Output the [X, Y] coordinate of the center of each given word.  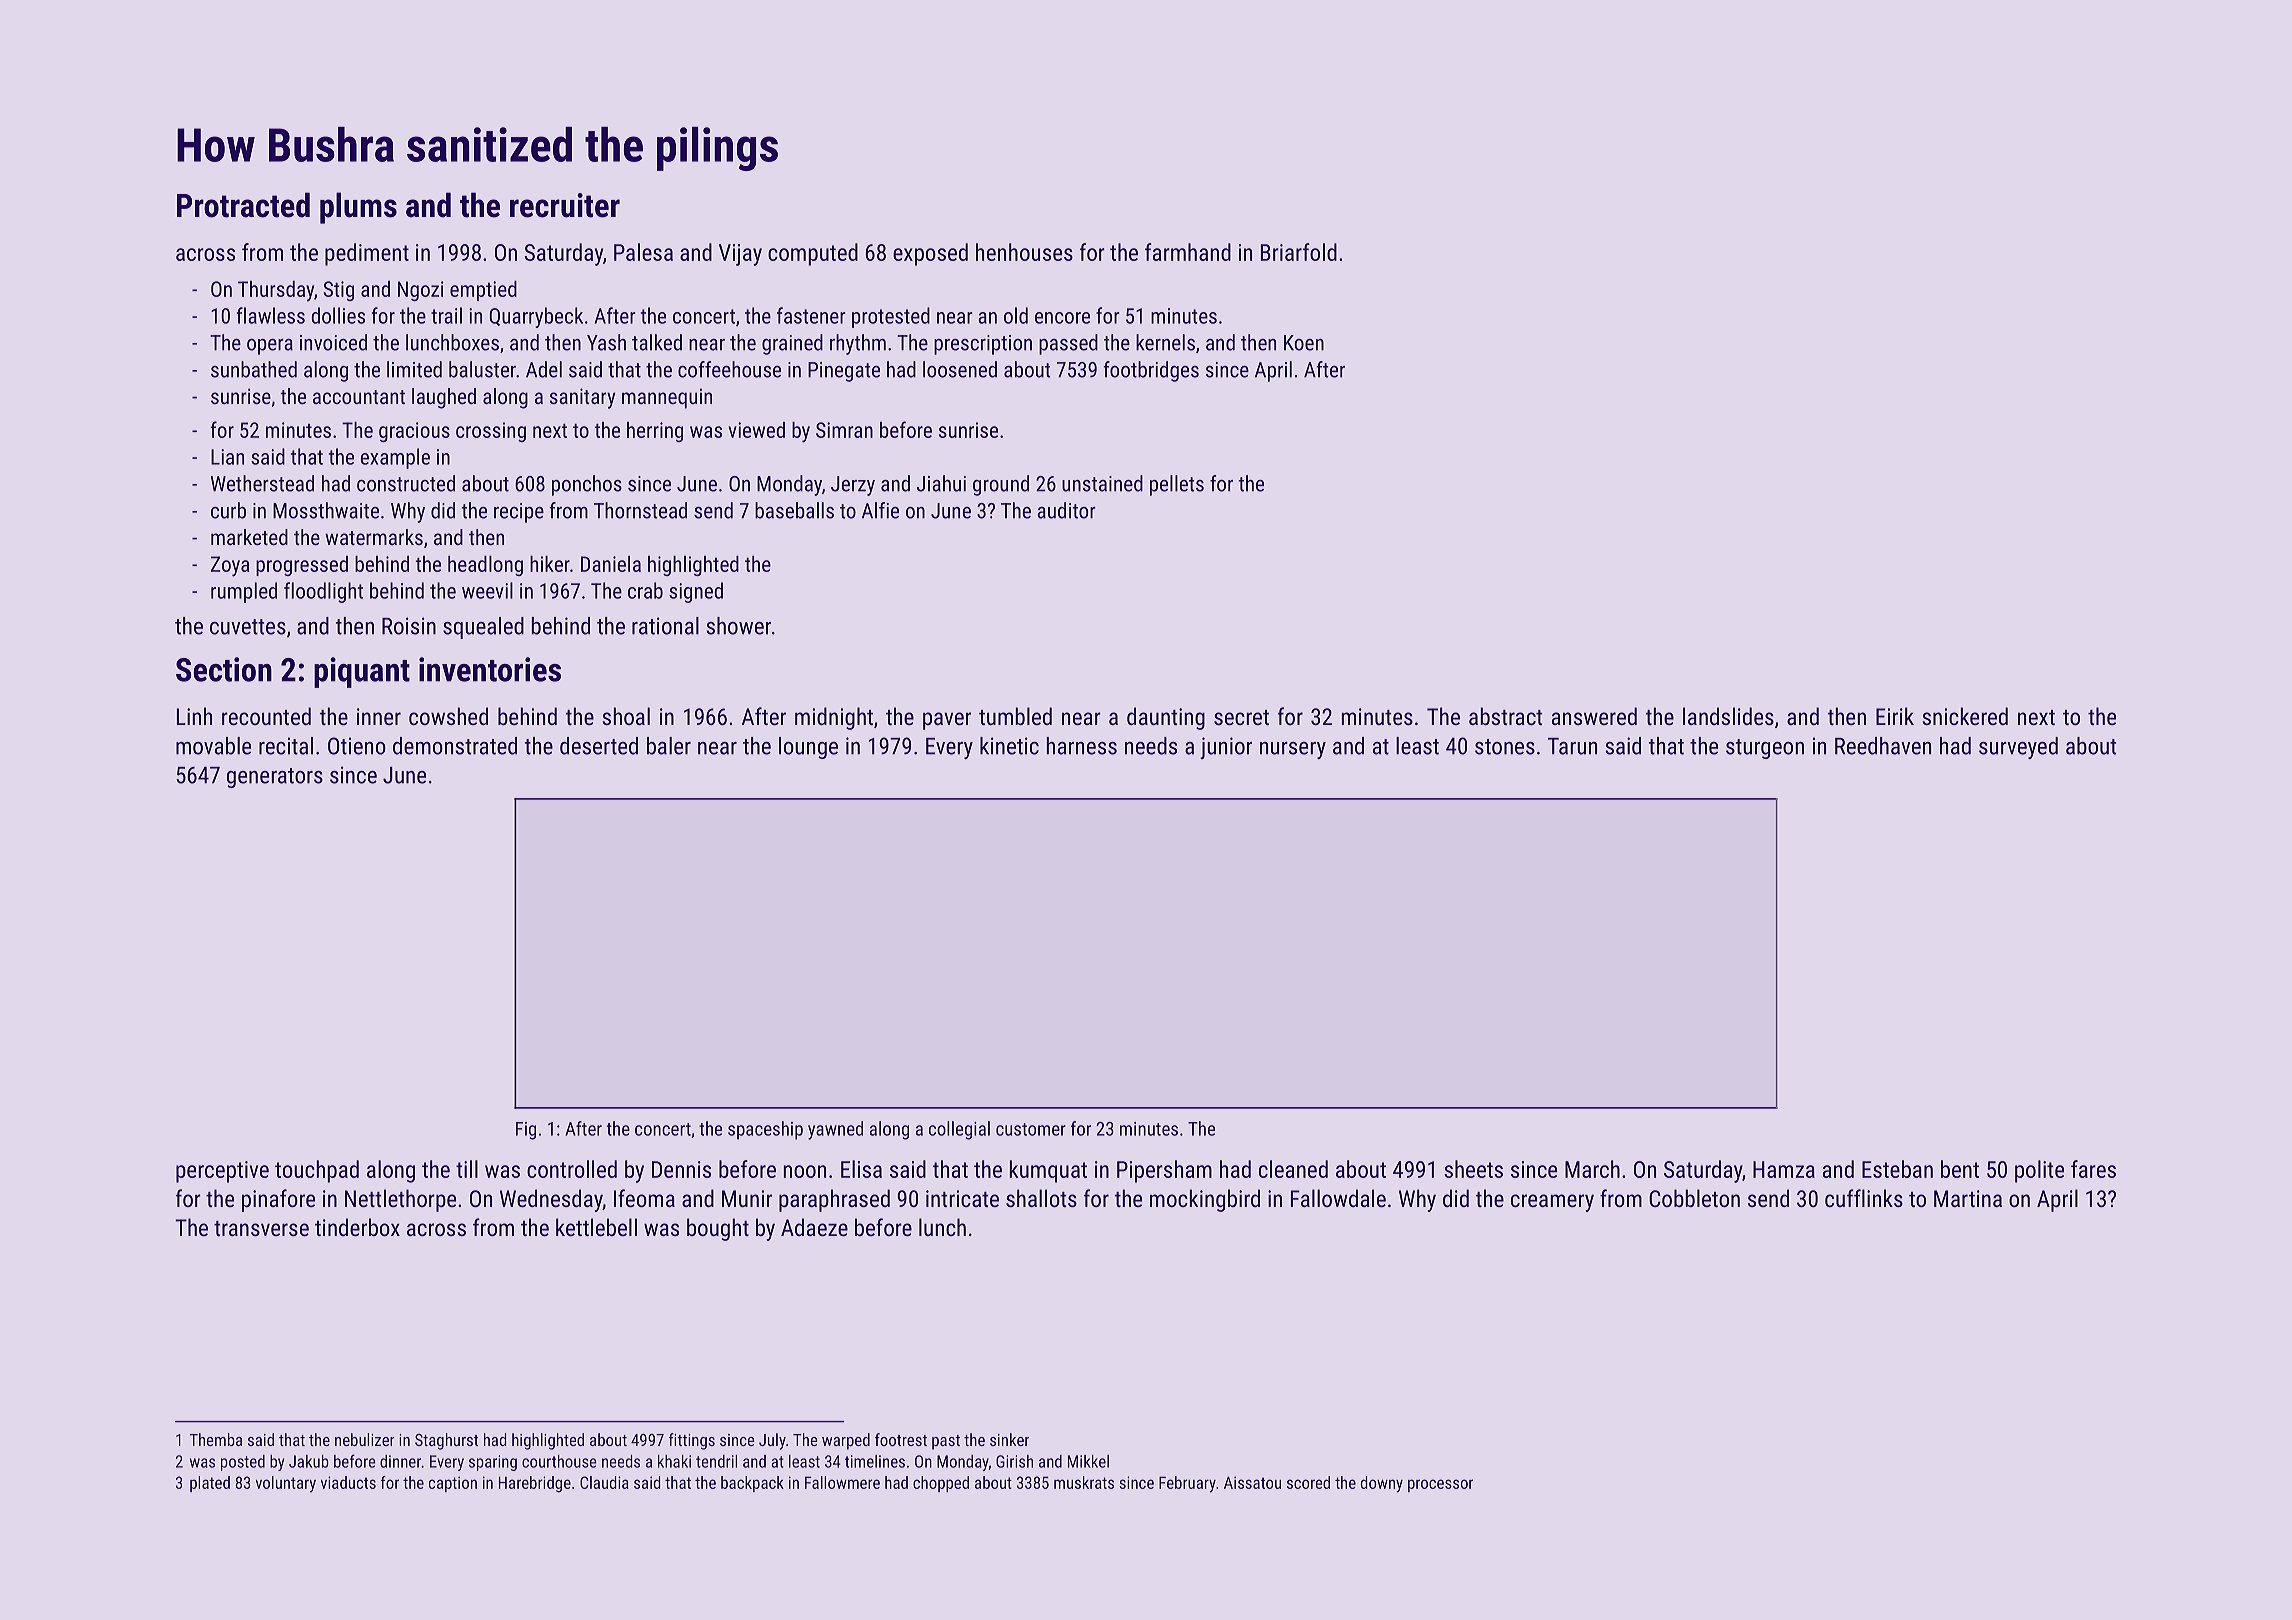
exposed [930, 254]
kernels [1165, 342]
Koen [1304, 343]
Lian [227, 457]
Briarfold [1299, 252]
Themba [215, 1439]
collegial [959, 1130]
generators [275, 778]
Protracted [243, 205]
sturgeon [1765, 749]
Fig [526, 1131]
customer [1031, 1129]
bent [1960, 1169]
